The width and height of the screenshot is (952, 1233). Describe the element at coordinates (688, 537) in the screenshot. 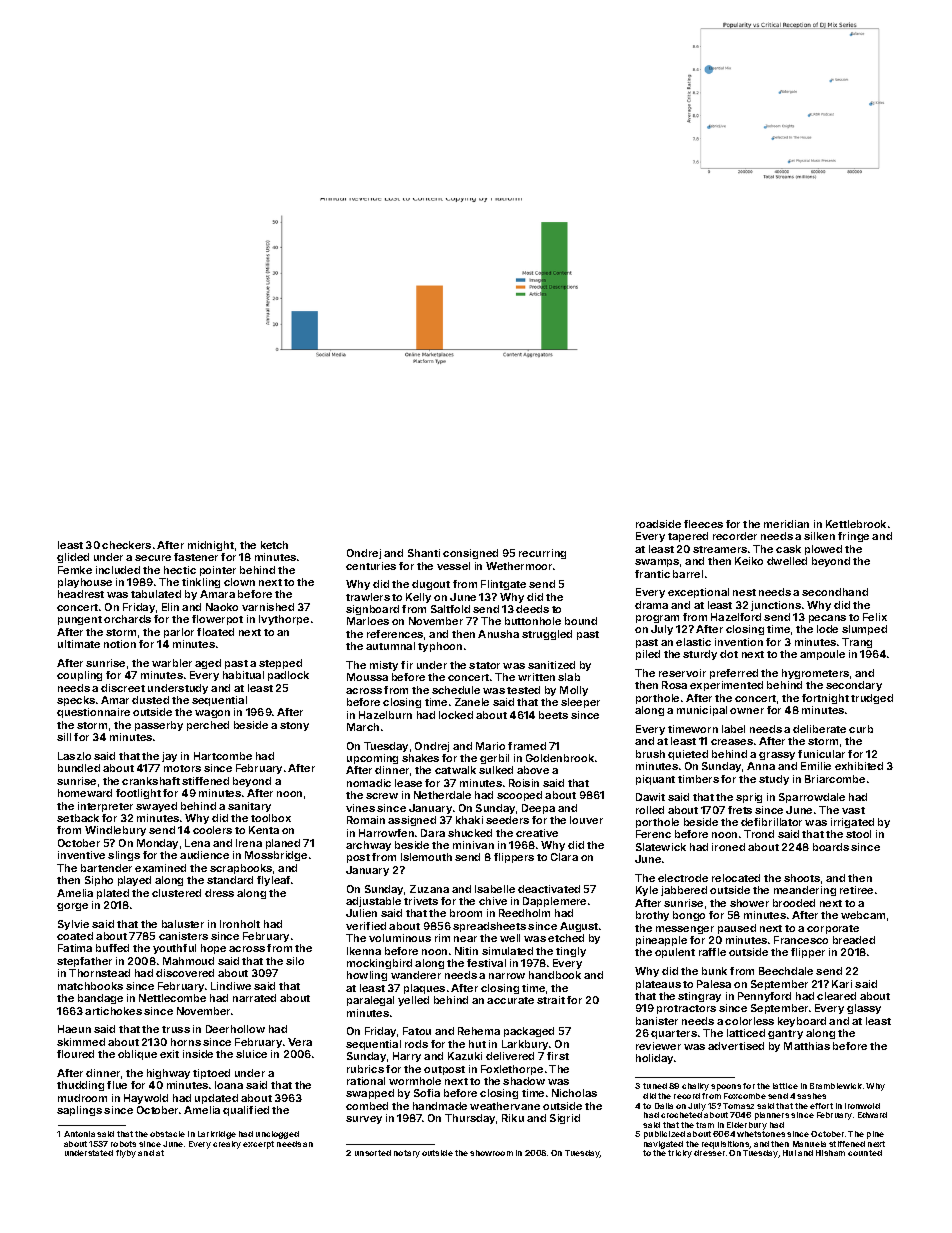

I see `tapered` at that location.
